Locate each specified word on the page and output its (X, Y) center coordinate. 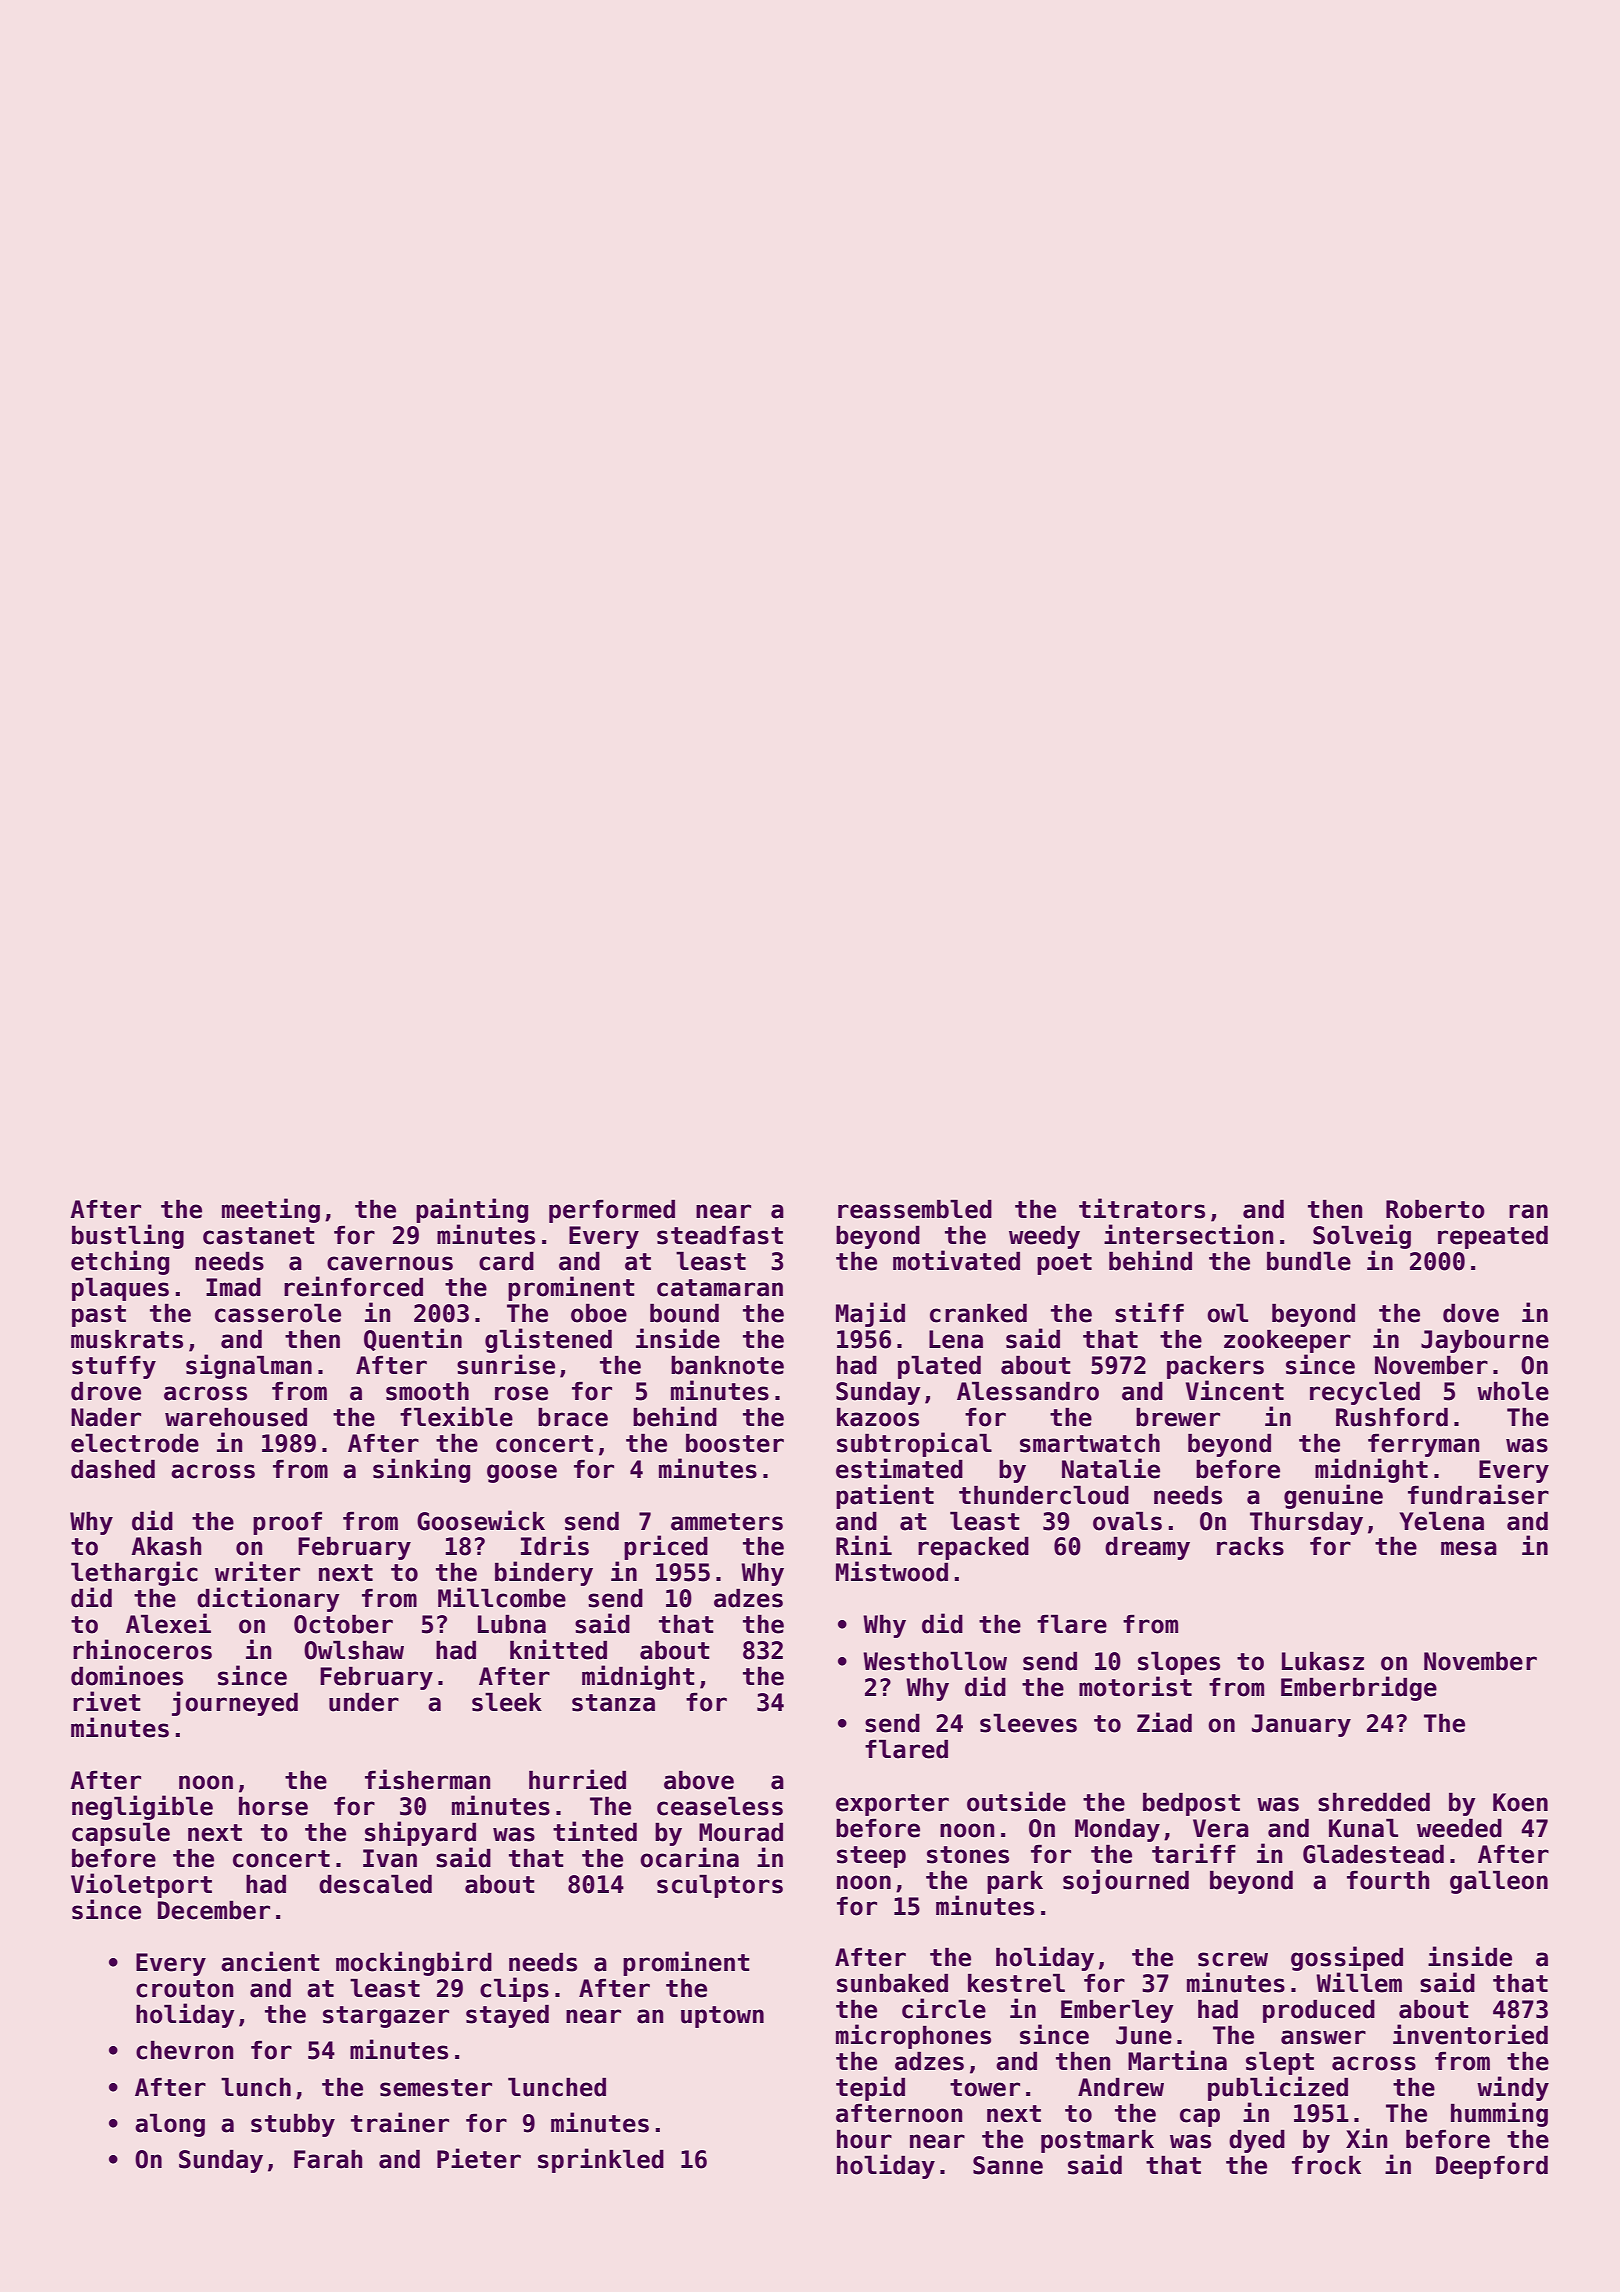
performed (612, 1211)
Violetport (141, 1885)
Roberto (1435, 1209)
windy (1513, 2088)
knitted (558, 1649)
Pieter (479, 2158)
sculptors (720, 1886)
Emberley (1117, 2011)
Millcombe (502, 1597)
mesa (1469, 1548)
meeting (271, 1210)
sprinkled (601, 2160)
